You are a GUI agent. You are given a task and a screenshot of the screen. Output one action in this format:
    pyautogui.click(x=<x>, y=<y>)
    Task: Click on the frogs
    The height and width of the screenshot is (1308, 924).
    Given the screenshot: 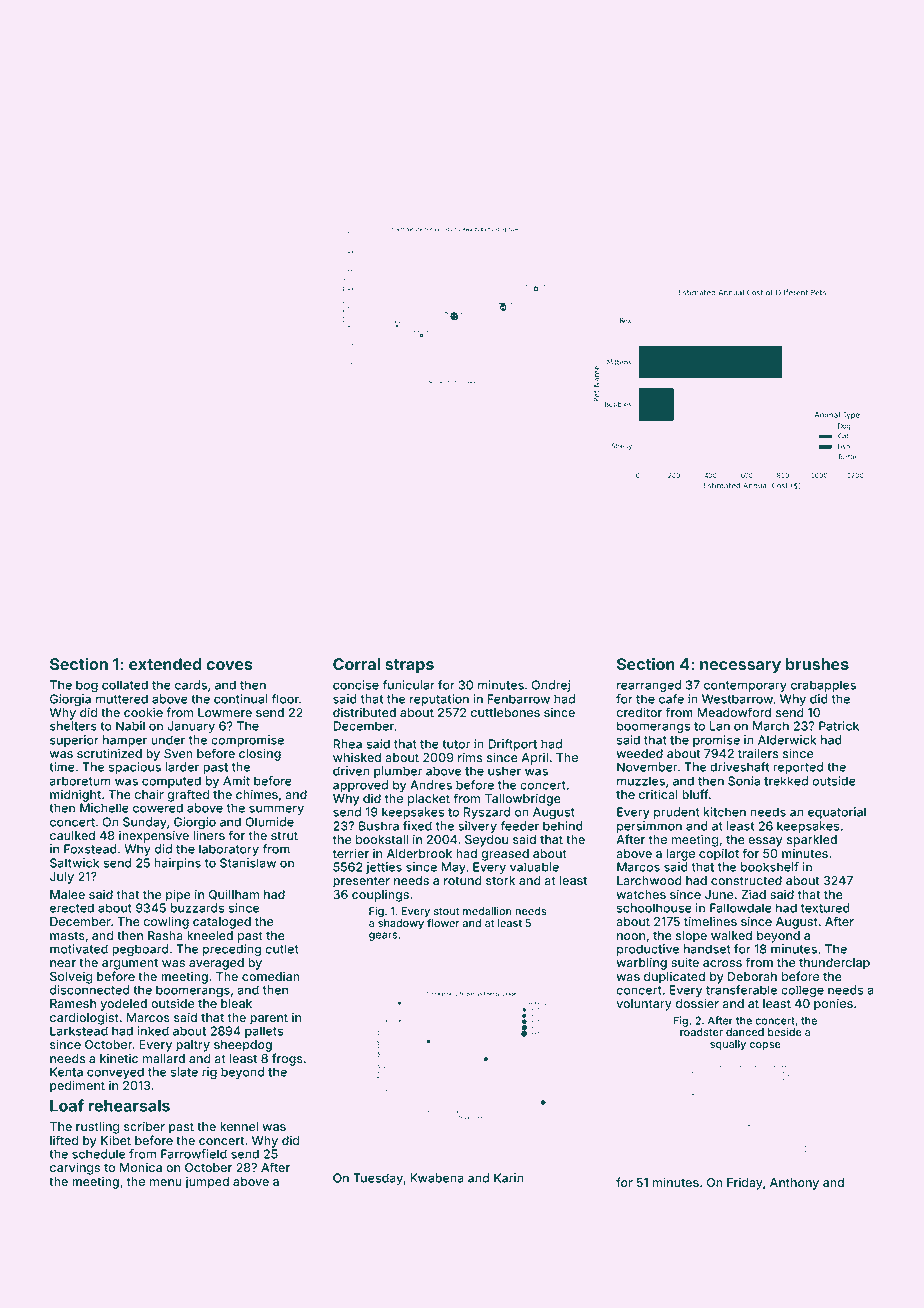 What is the action you would take?
    pyautogui.click(x=287, y=1059)
